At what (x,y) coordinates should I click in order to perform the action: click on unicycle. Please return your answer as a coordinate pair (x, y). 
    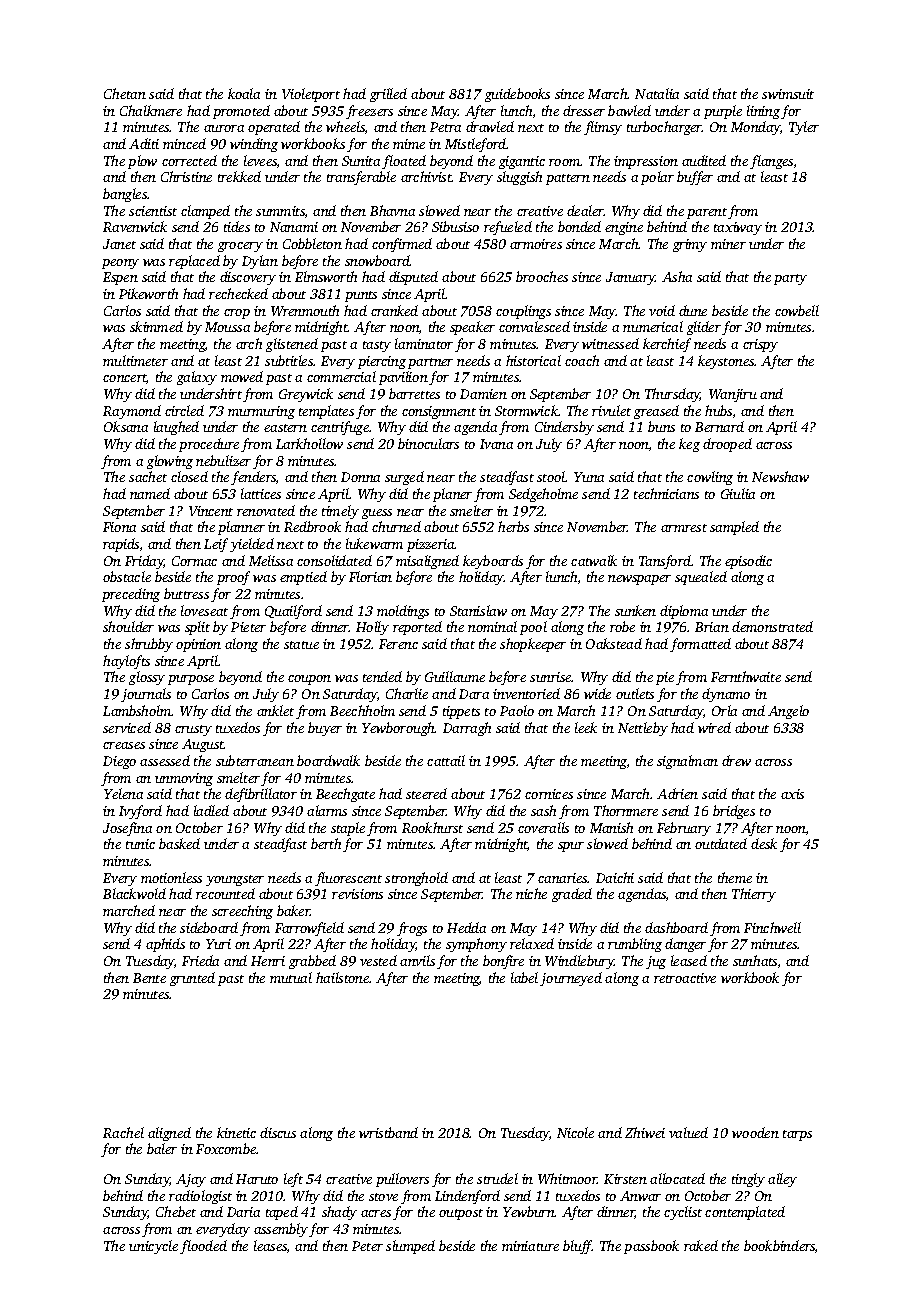
    Looking at the image, I should click on (153, 1247).
